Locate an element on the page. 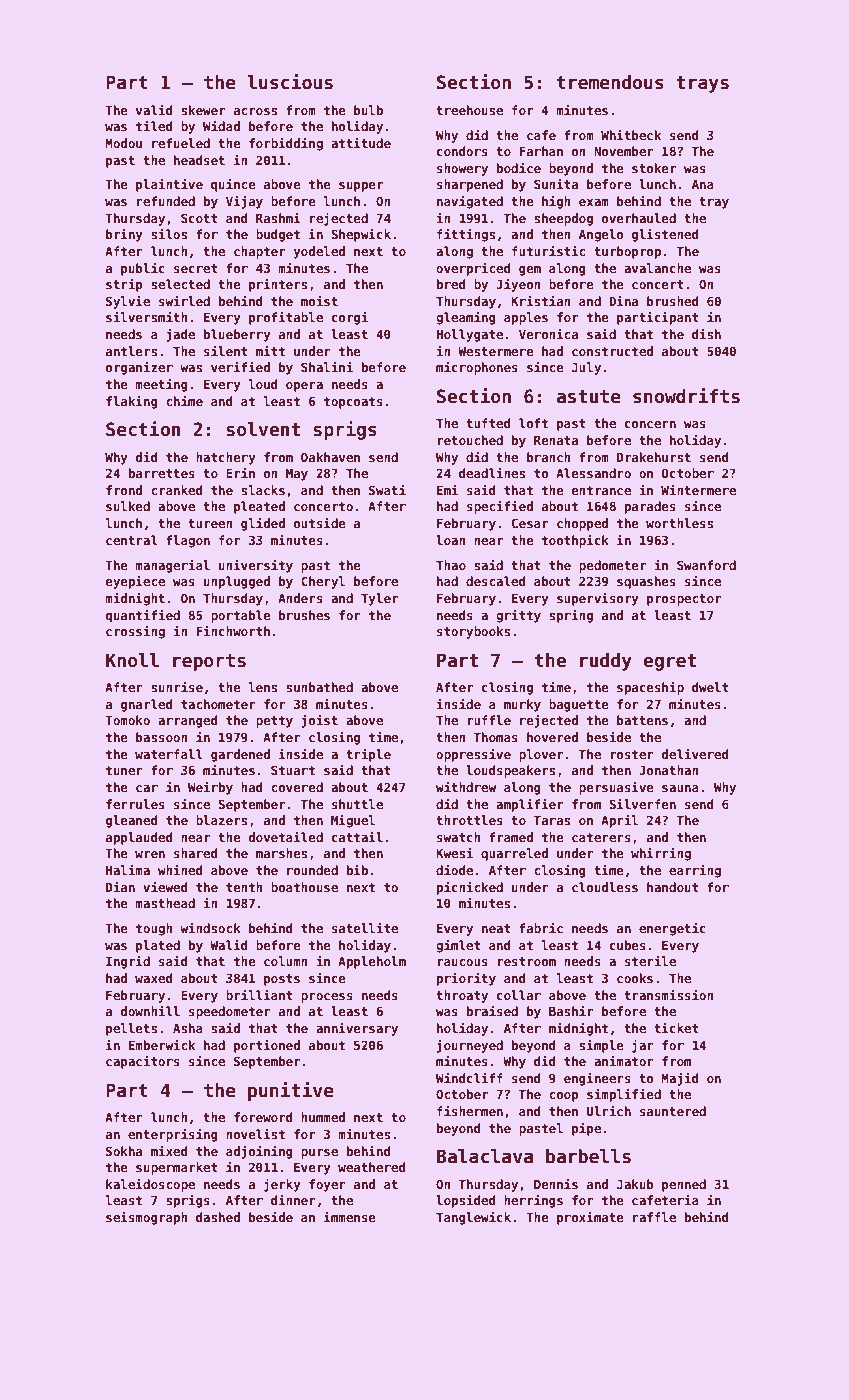  dwelt is located at coordinates (710, 687).
